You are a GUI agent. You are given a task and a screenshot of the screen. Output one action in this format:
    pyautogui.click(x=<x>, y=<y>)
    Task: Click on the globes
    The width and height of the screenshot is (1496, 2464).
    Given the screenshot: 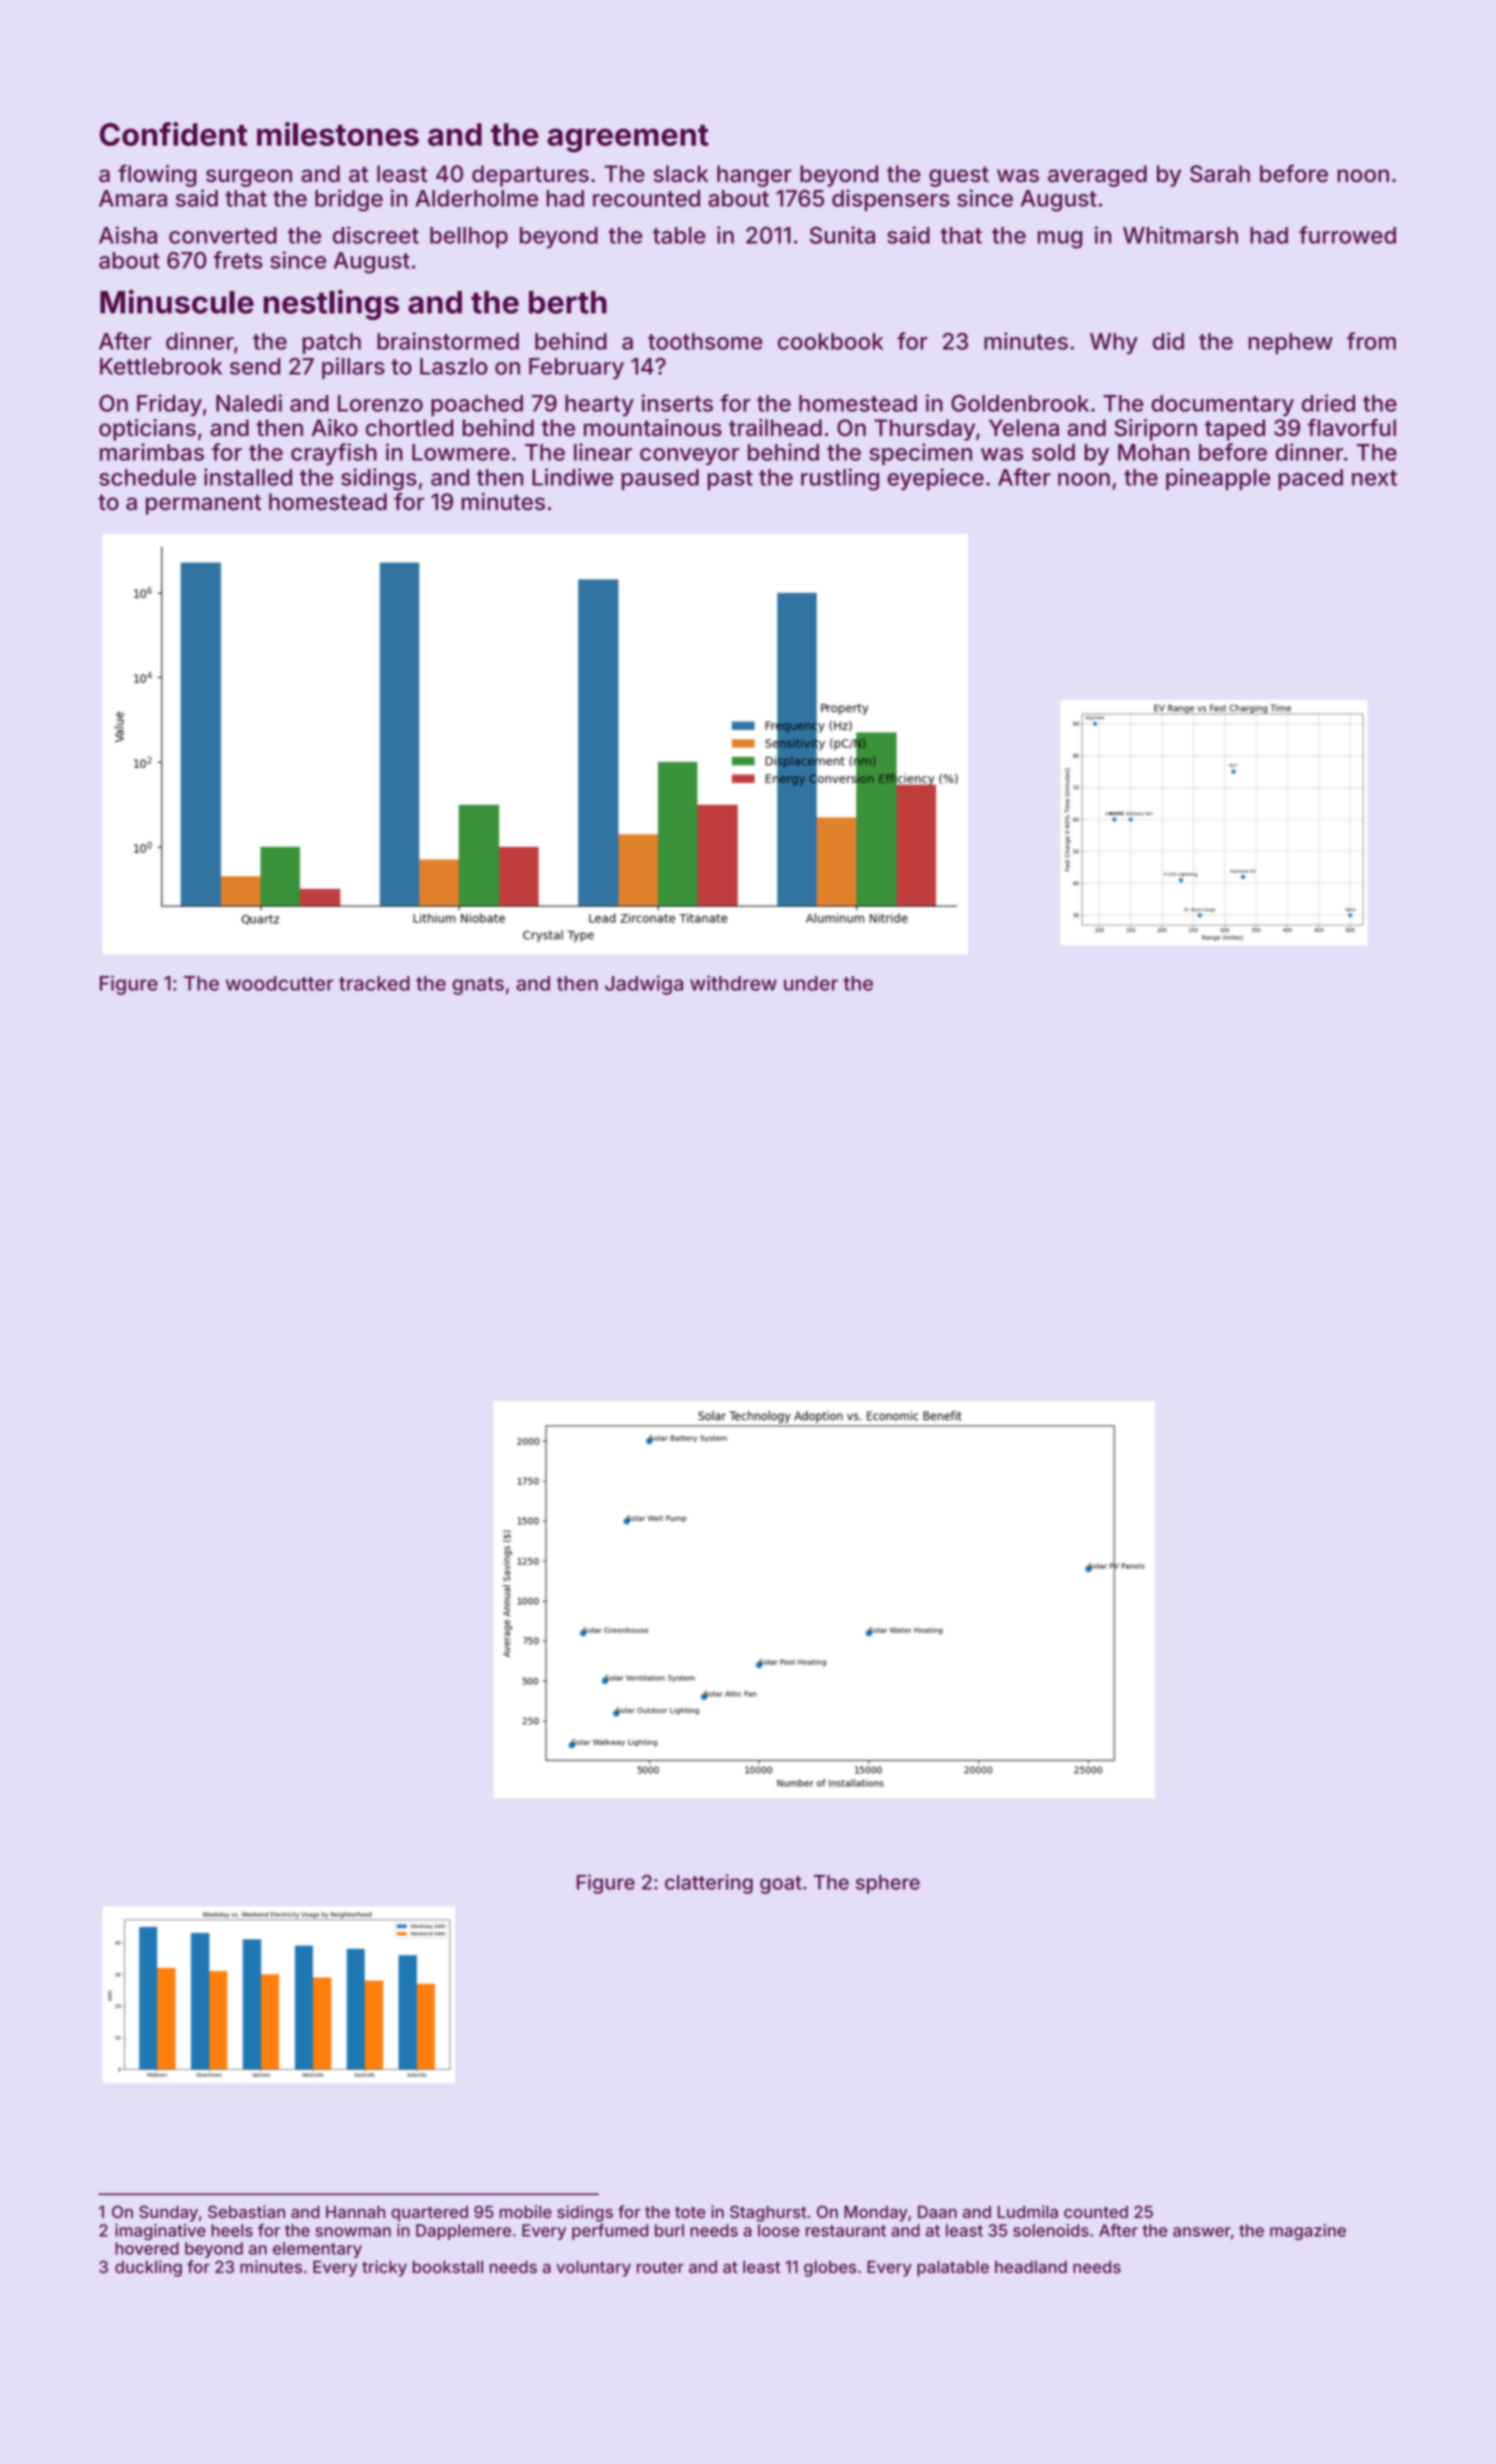 What is the action you would take?
    pyautogui.click(x=830, y=2269)
